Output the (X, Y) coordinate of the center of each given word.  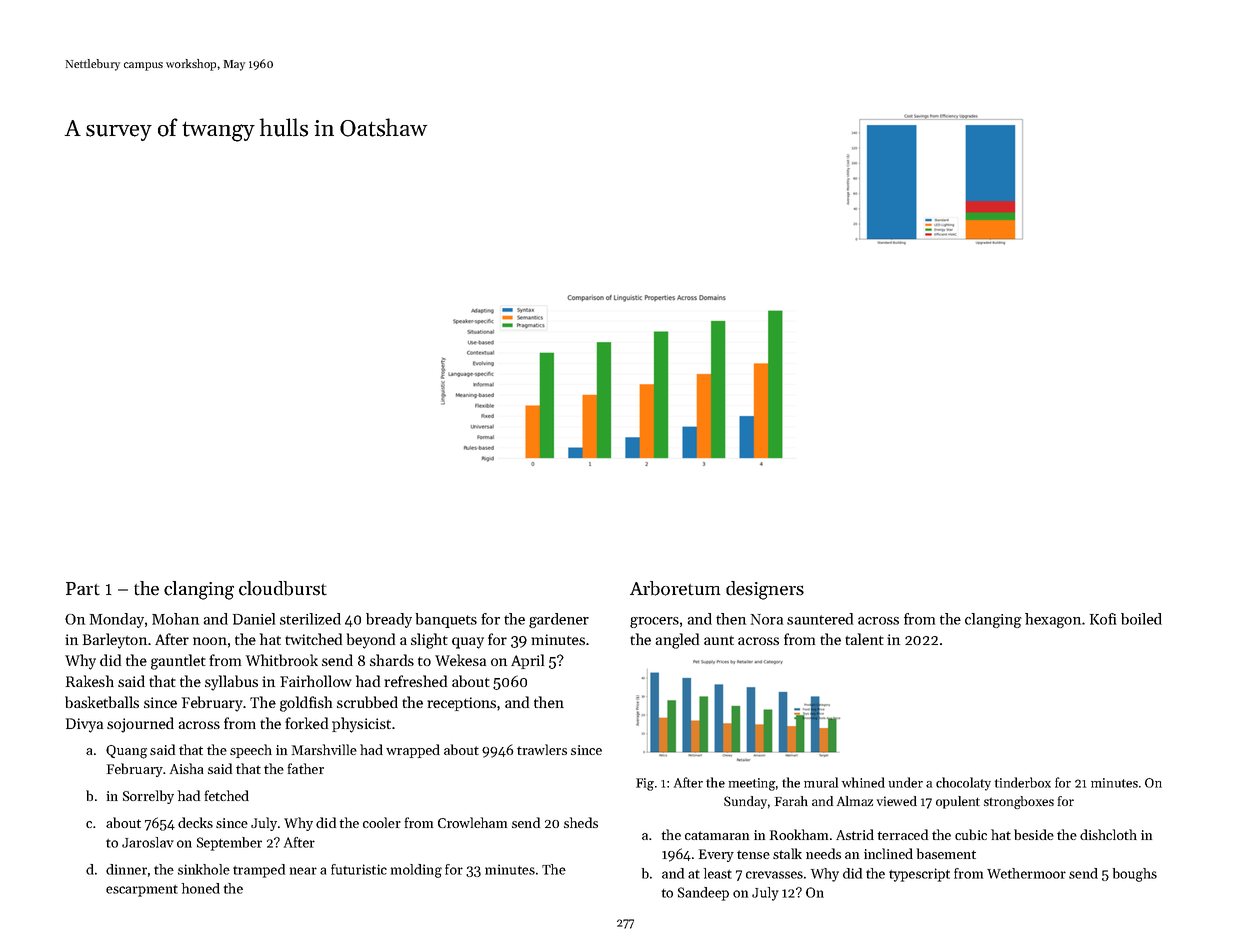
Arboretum (675, 588)
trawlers (542, 749)
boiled (1141, 619)
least (718, 873)
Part (83, 589)
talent (864, 639)
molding (416, 871)
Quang (126, 752)
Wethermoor (1026, 873)
